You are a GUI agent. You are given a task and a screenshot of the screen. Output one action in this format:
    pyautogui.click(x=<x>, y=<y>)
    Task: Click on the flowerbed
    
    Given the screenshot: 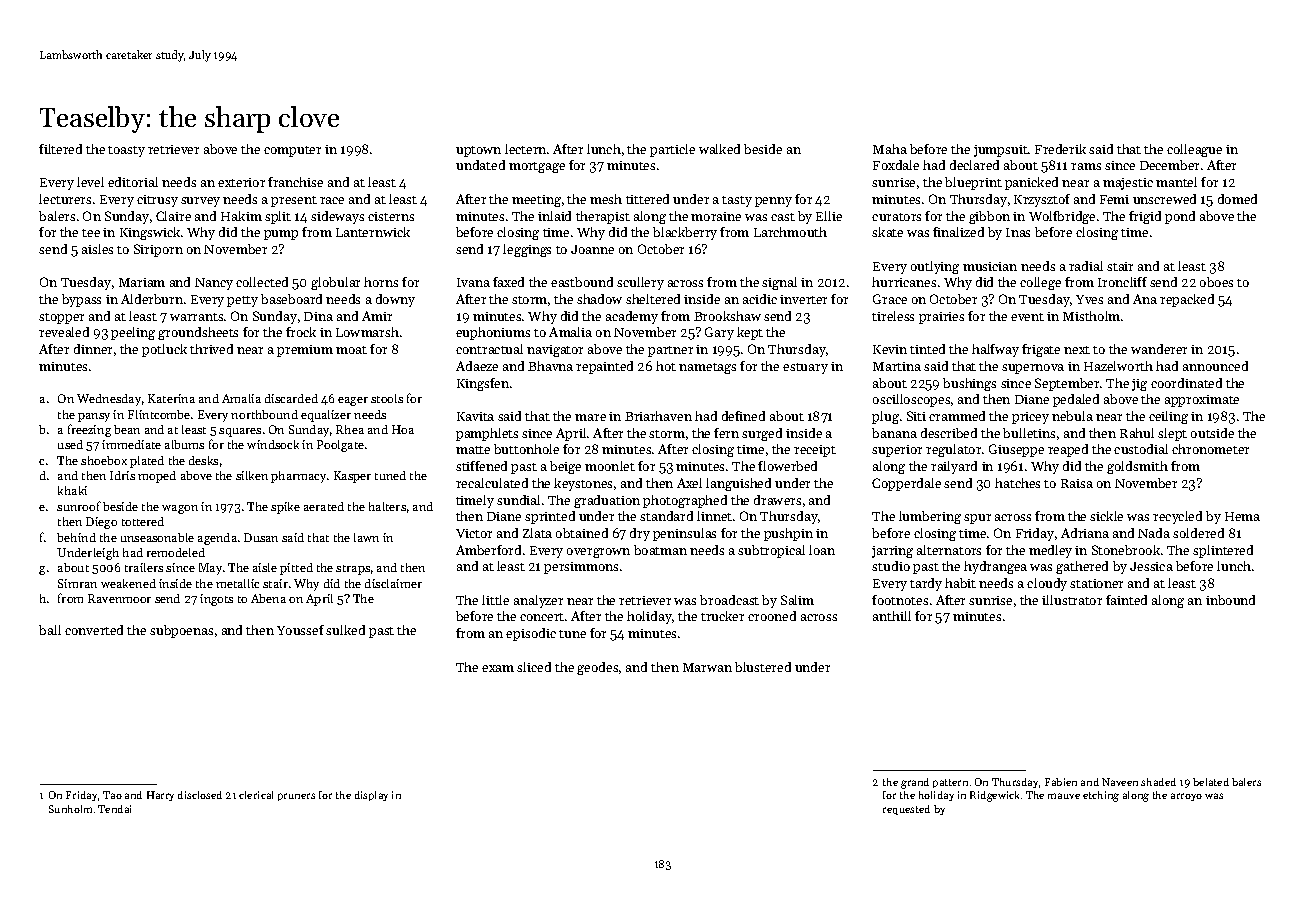 What is the action you would take?
    pyautogui.click(x=787, y=466)
